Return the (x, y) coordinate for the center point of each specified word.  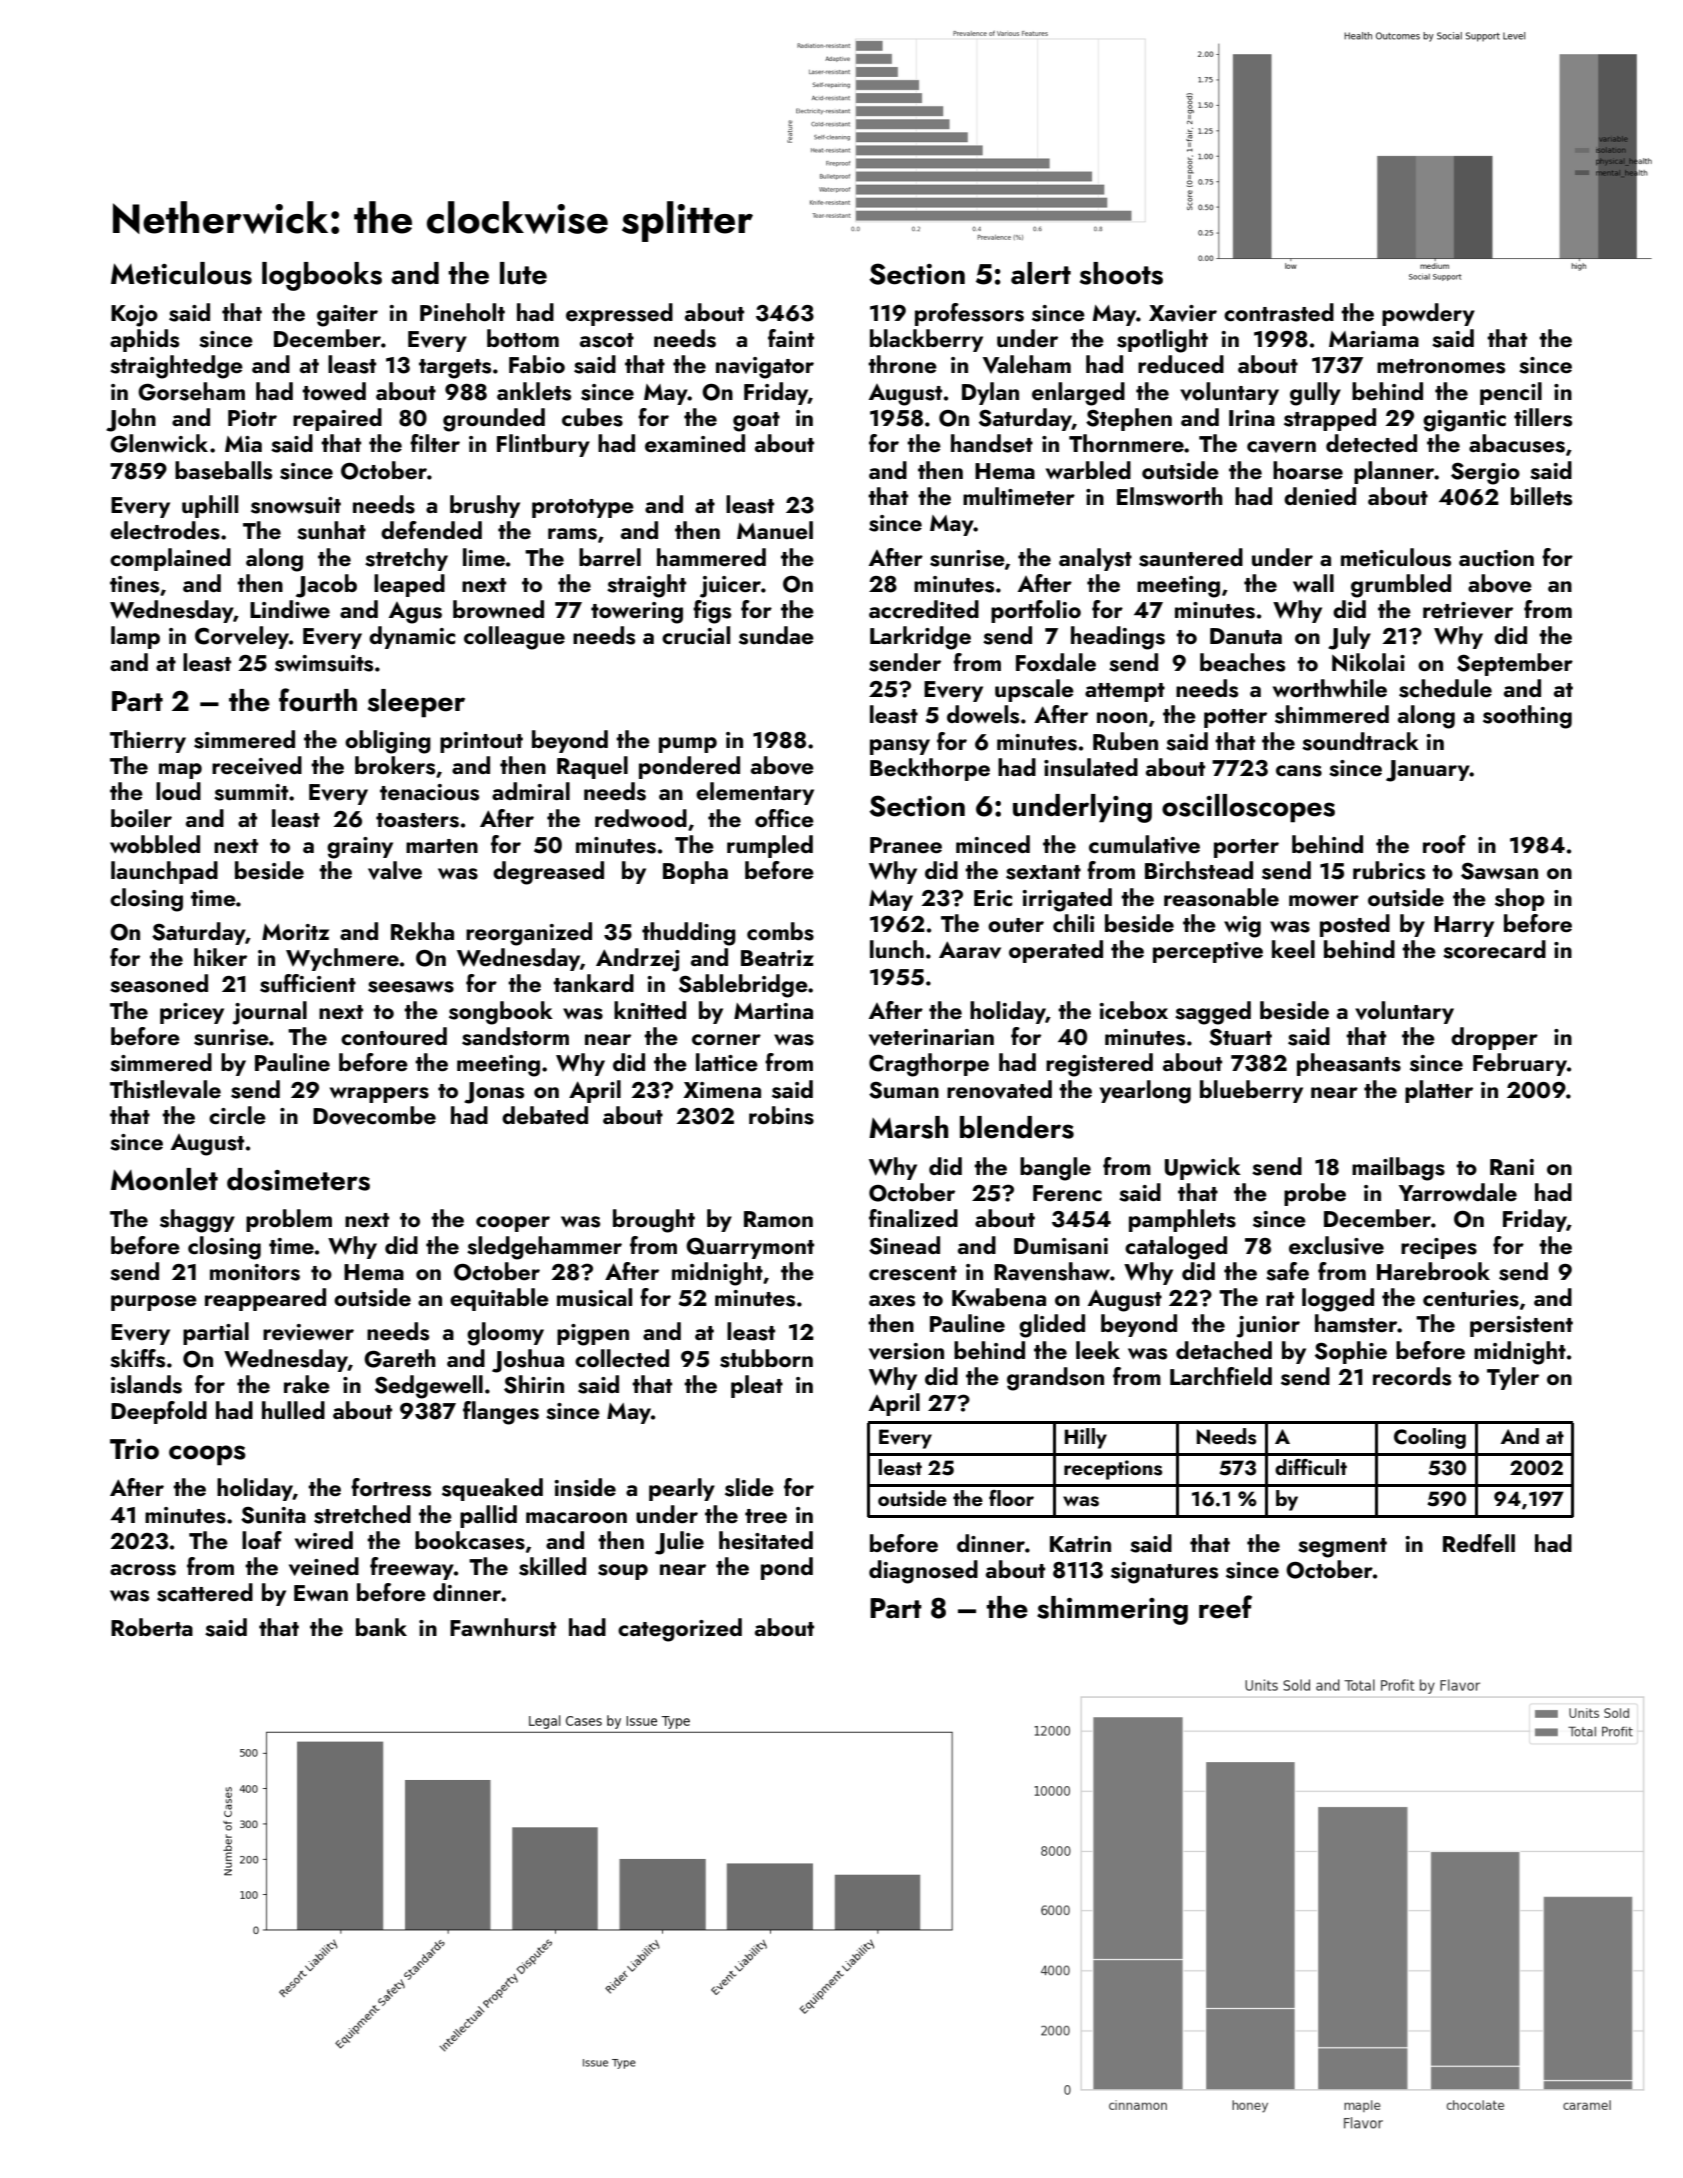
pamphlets (1182, 1220)
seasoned (159, 983)
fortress (391, 1487)
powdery (1428, 314)
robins (781, 1115)
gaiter (347, 316)
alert (1041, 273)
